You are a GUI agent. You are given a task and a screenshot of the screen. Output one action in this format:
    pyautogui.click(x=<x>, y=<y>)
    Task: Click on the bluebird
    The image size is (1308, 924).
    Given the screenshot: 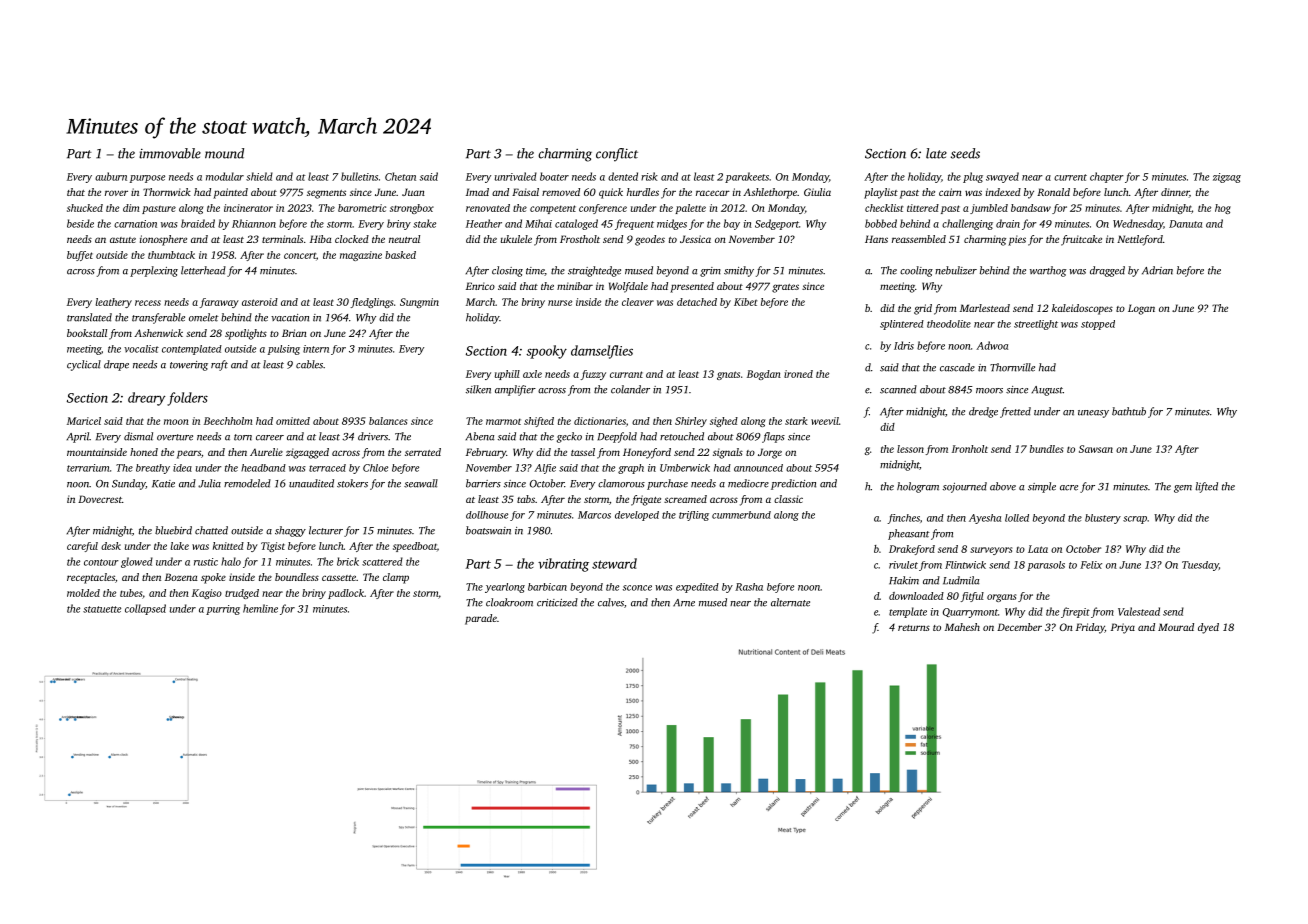 What is the action you would take?
    pyautogui.click(x=173, y=530)
